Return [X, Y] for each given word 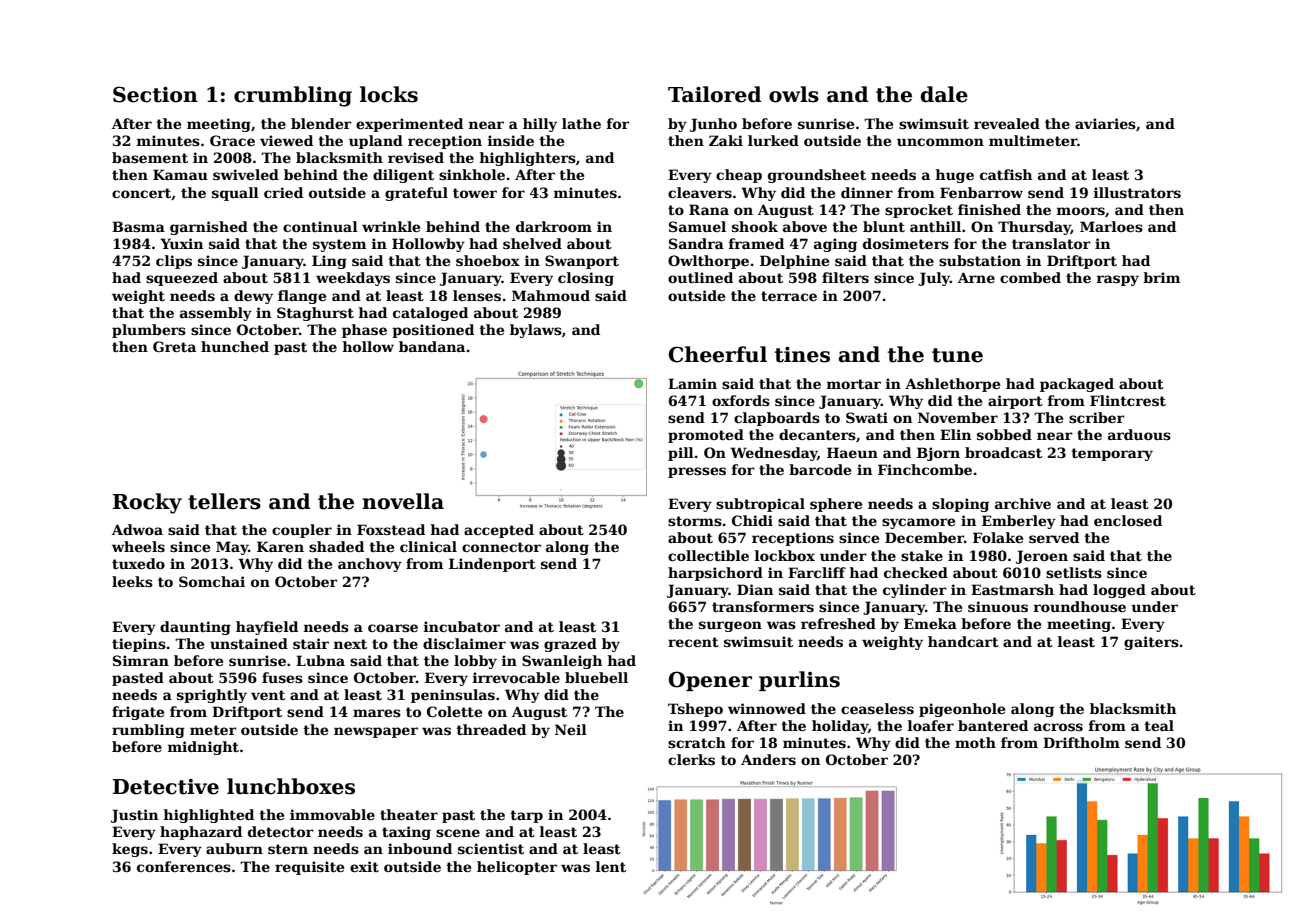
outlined [700, 277]
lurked [773, 140]
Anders [768, 759]
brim [1161, 277]
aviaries [1105, 123]
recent [693, 642]
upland [376, 142]
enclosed [1128, 520]
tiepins [139, 645]
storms [695, 521]
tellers [224, 501]
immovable [332, 814]
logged [1119, 591]
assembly [216, 314]
